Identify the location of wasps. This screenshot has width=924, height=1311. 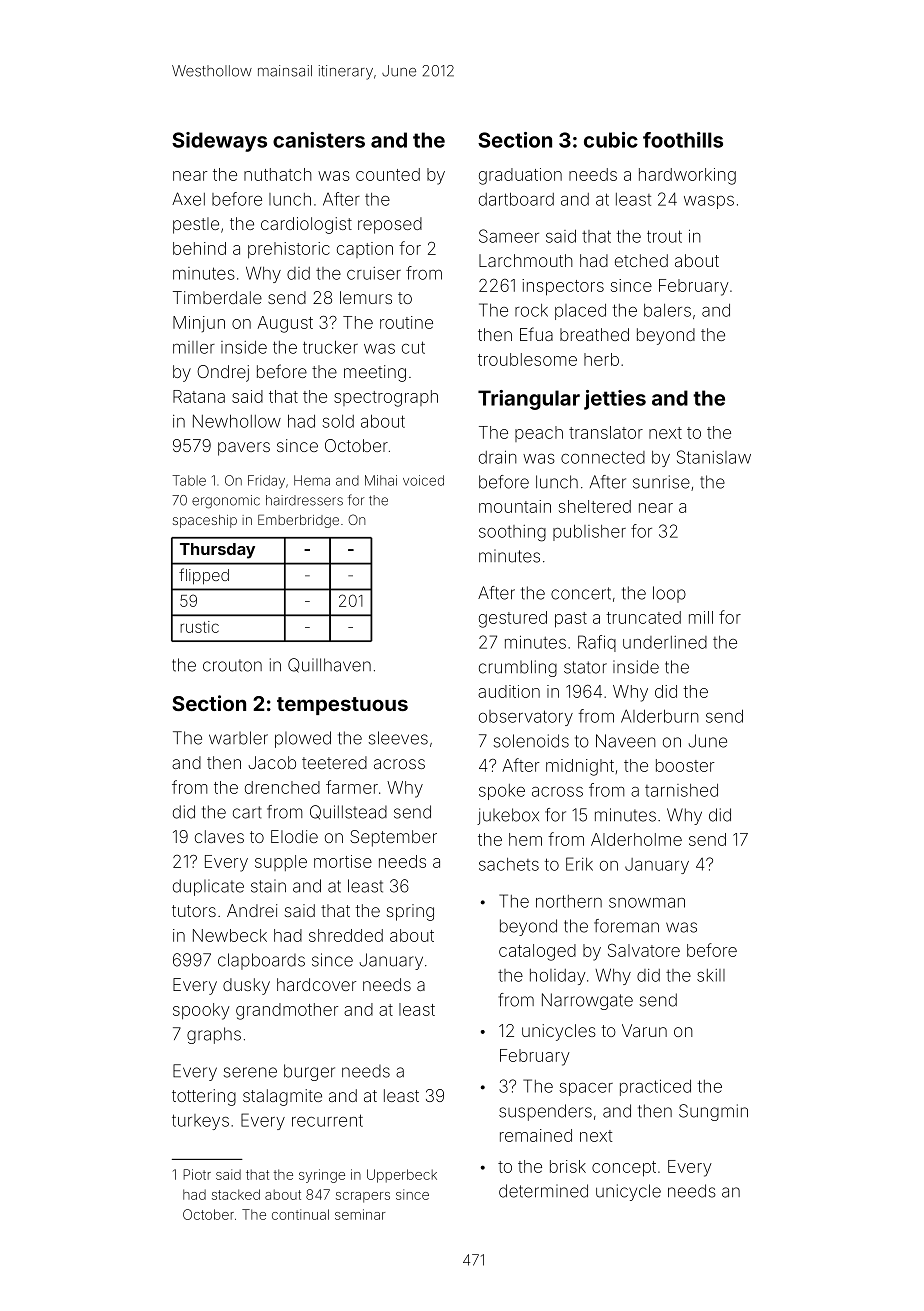
(709, 202).
